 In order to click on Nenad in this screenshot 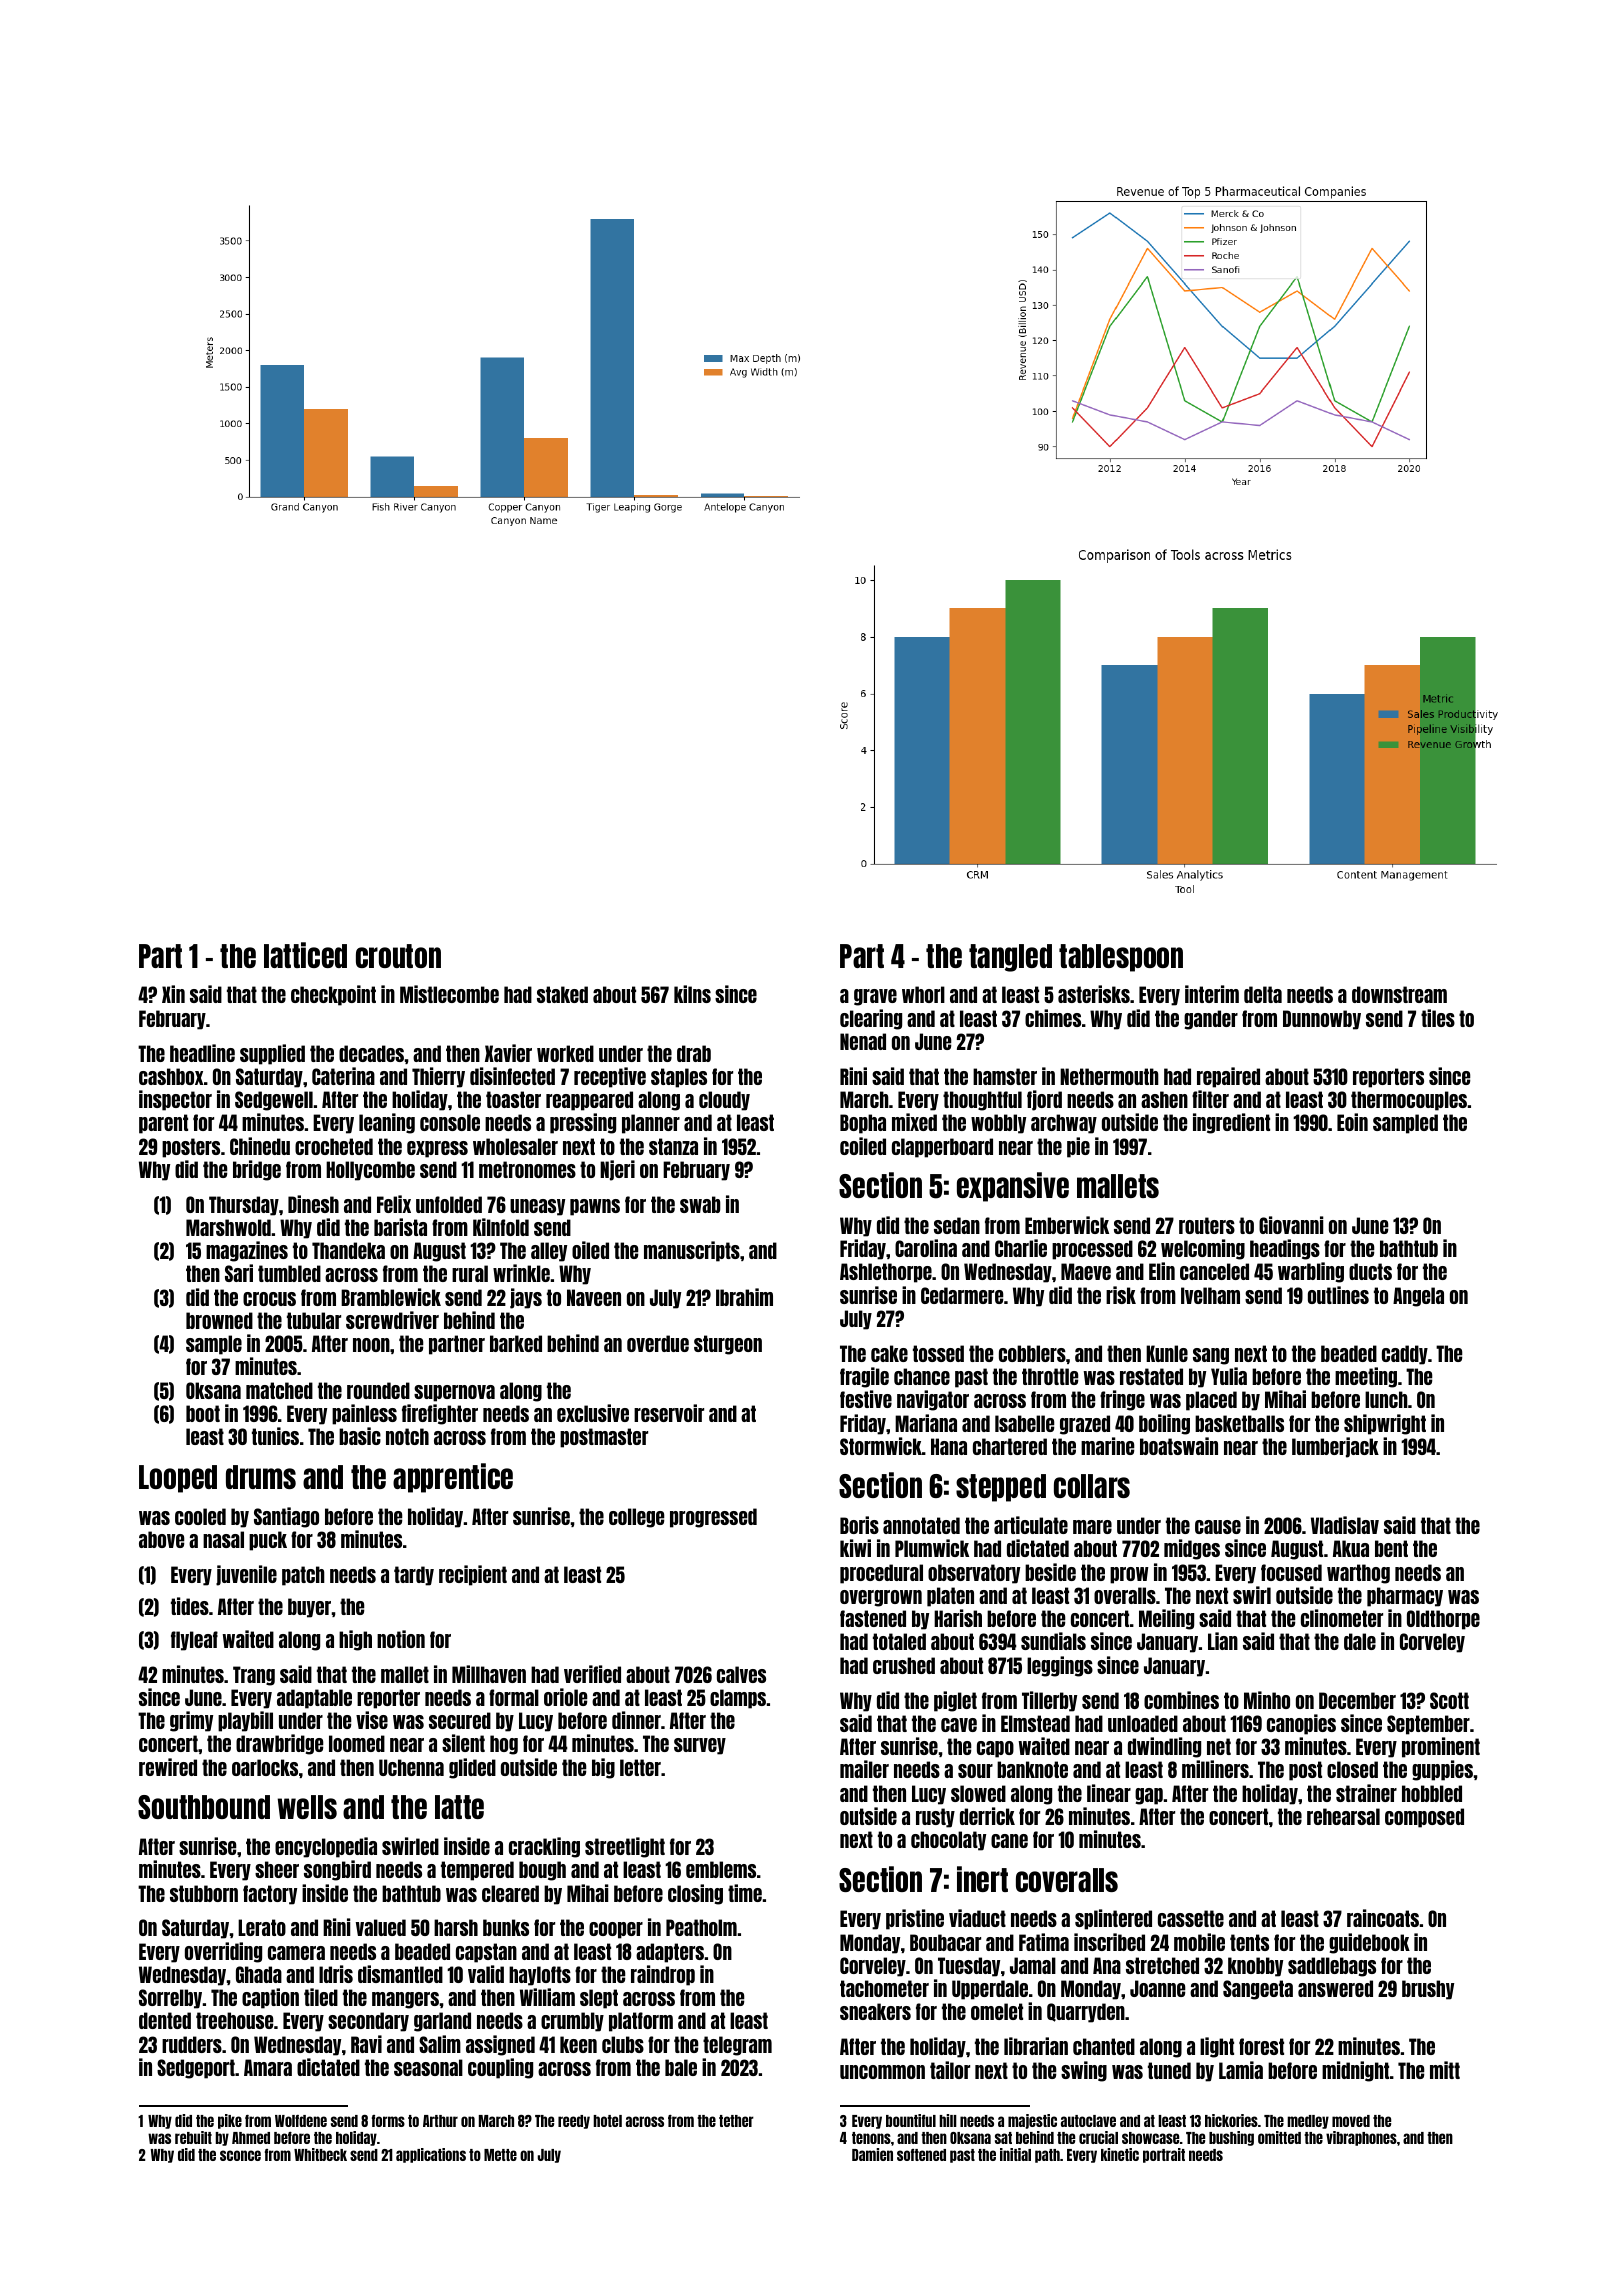, I will do `click(863, 1041)`.
